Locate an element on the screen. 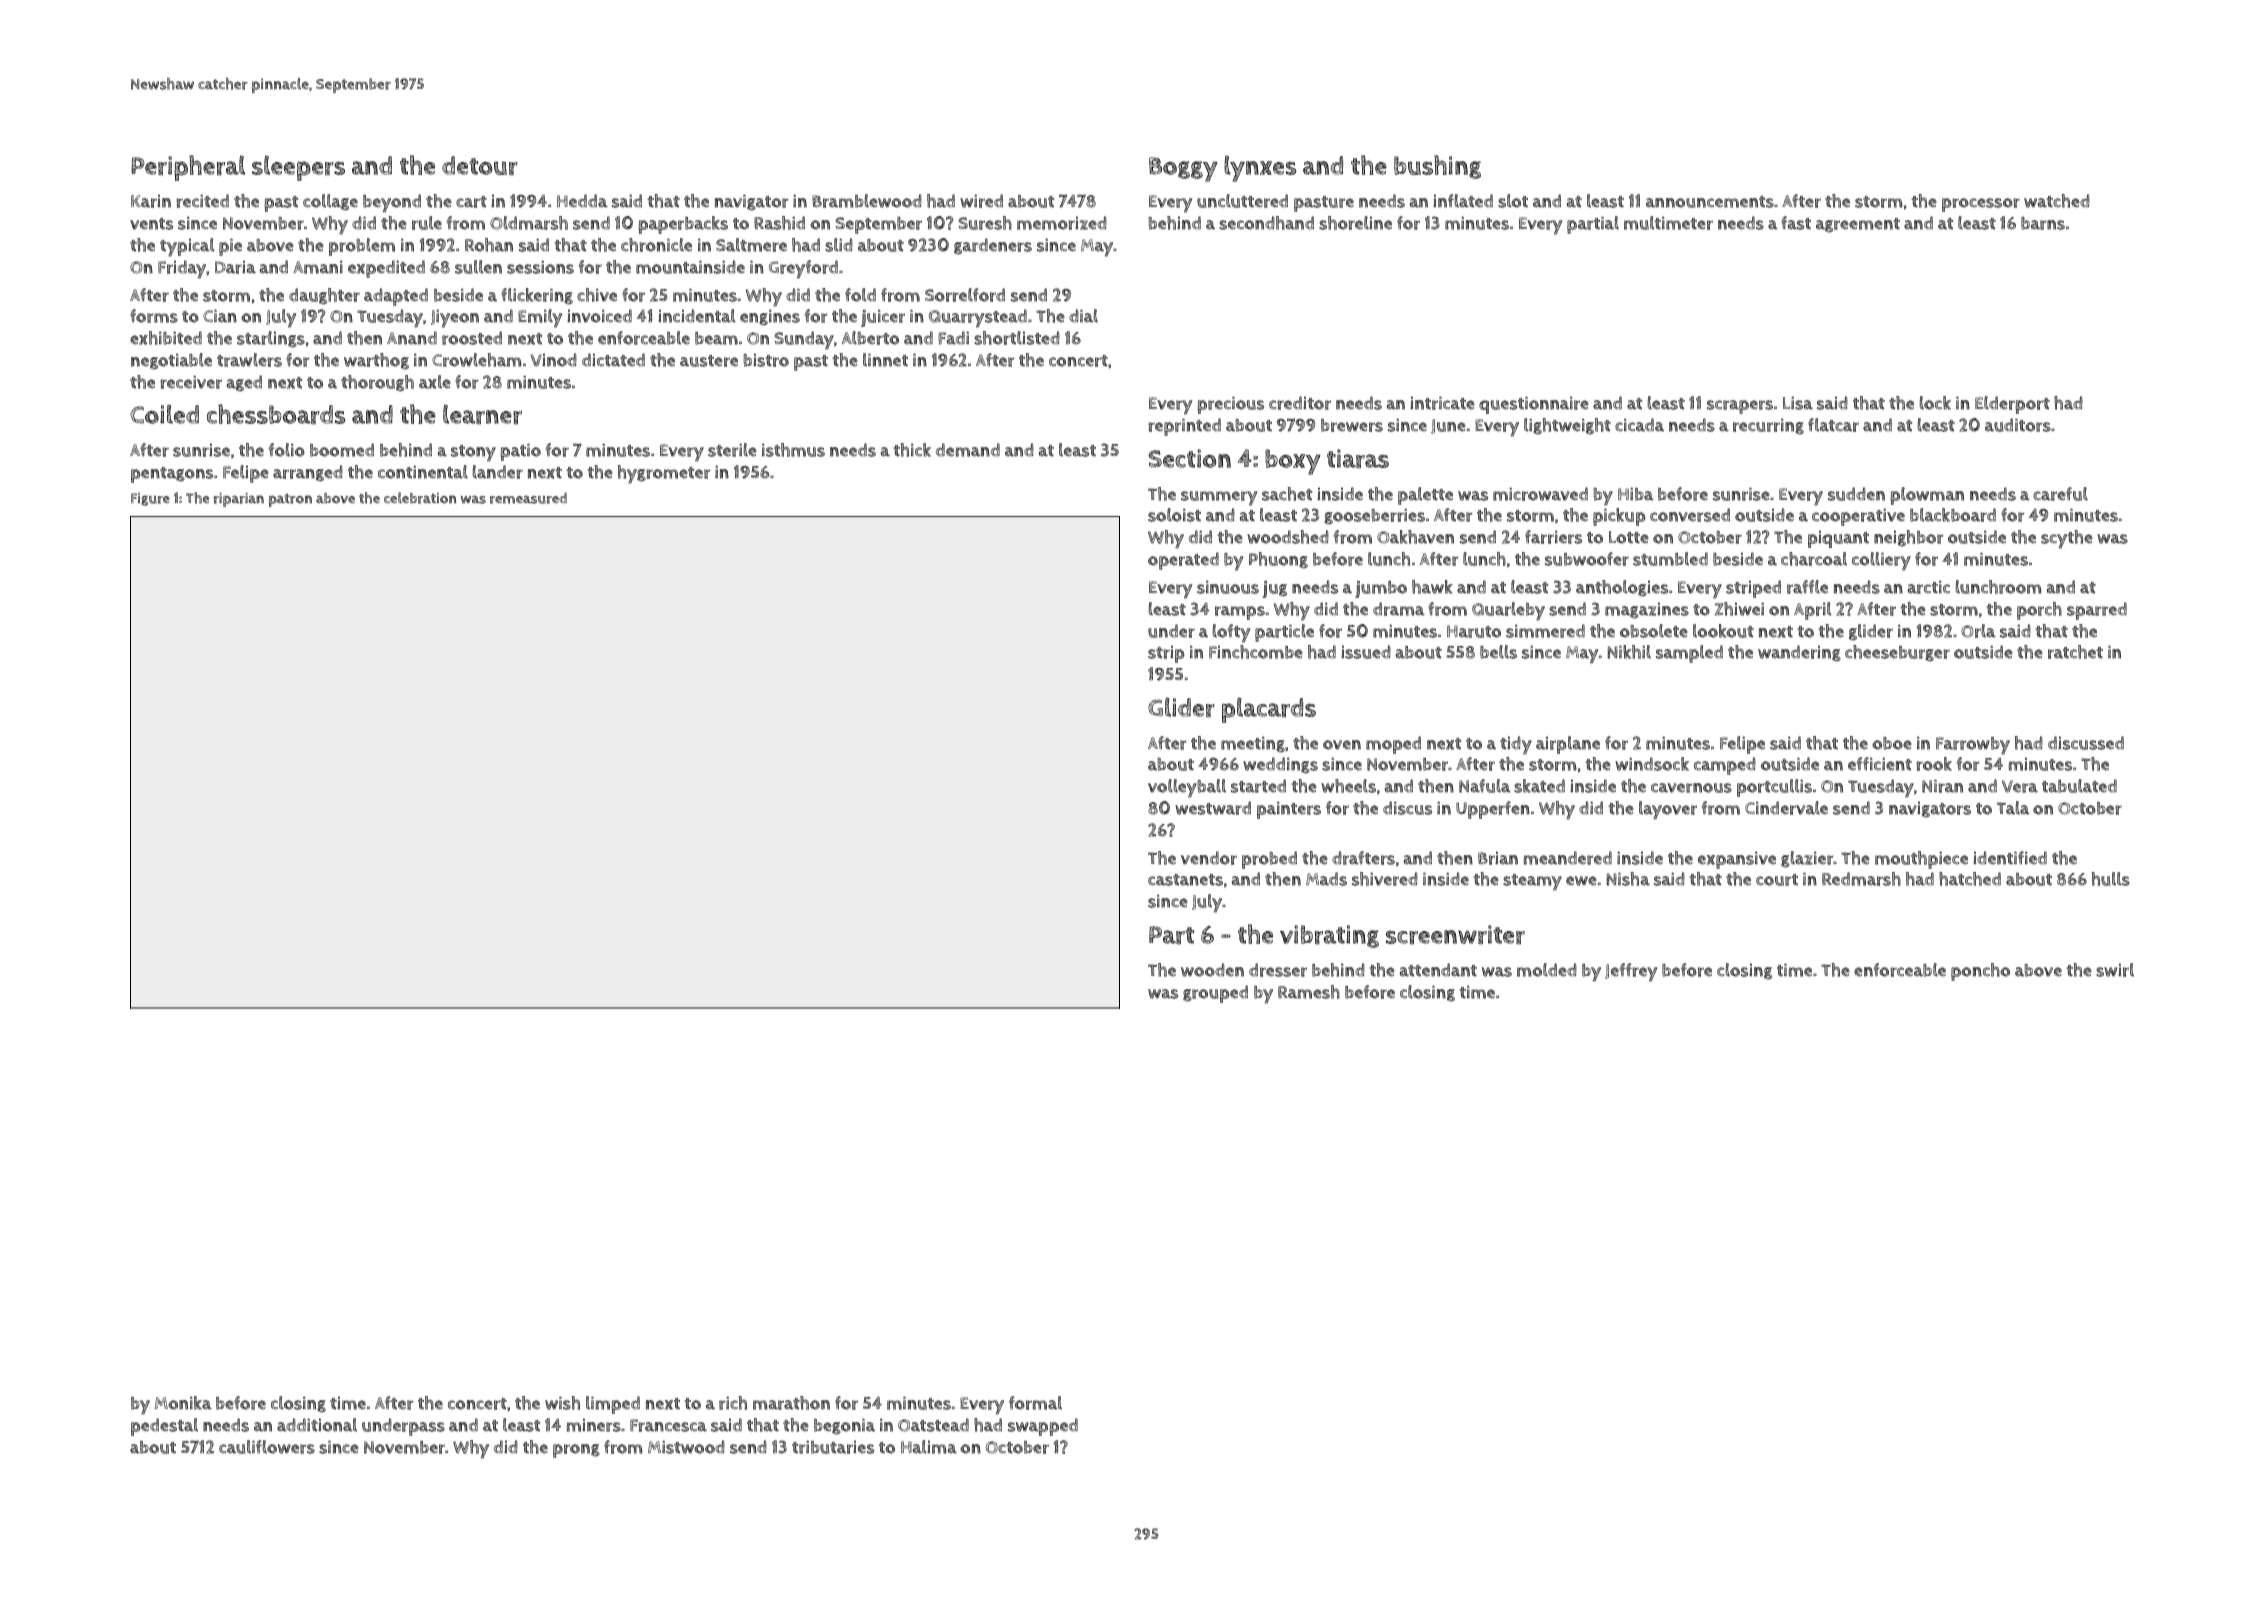  wooden is located at coordinates (1212, 970).
